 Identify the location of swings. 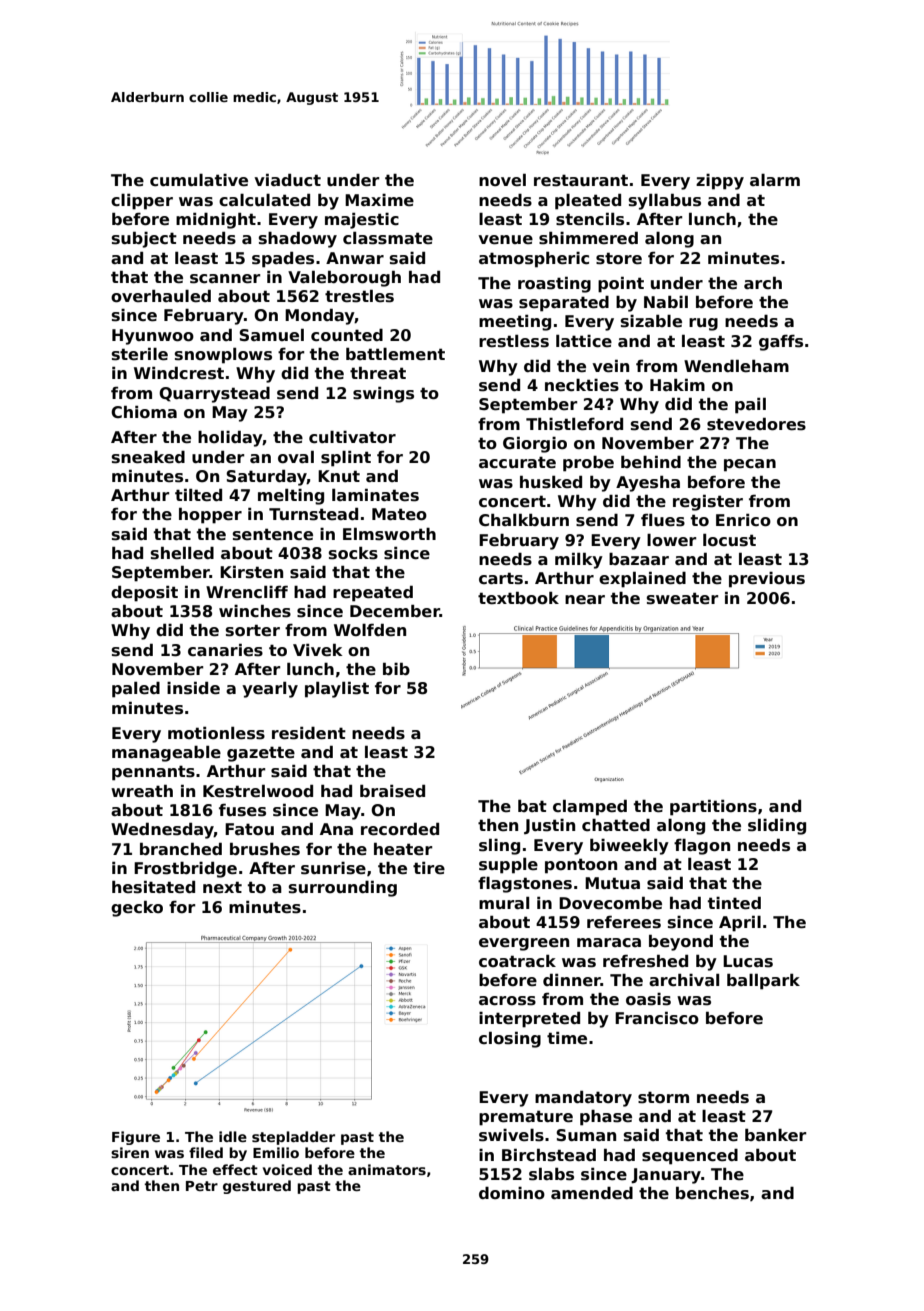
(383, 395).
